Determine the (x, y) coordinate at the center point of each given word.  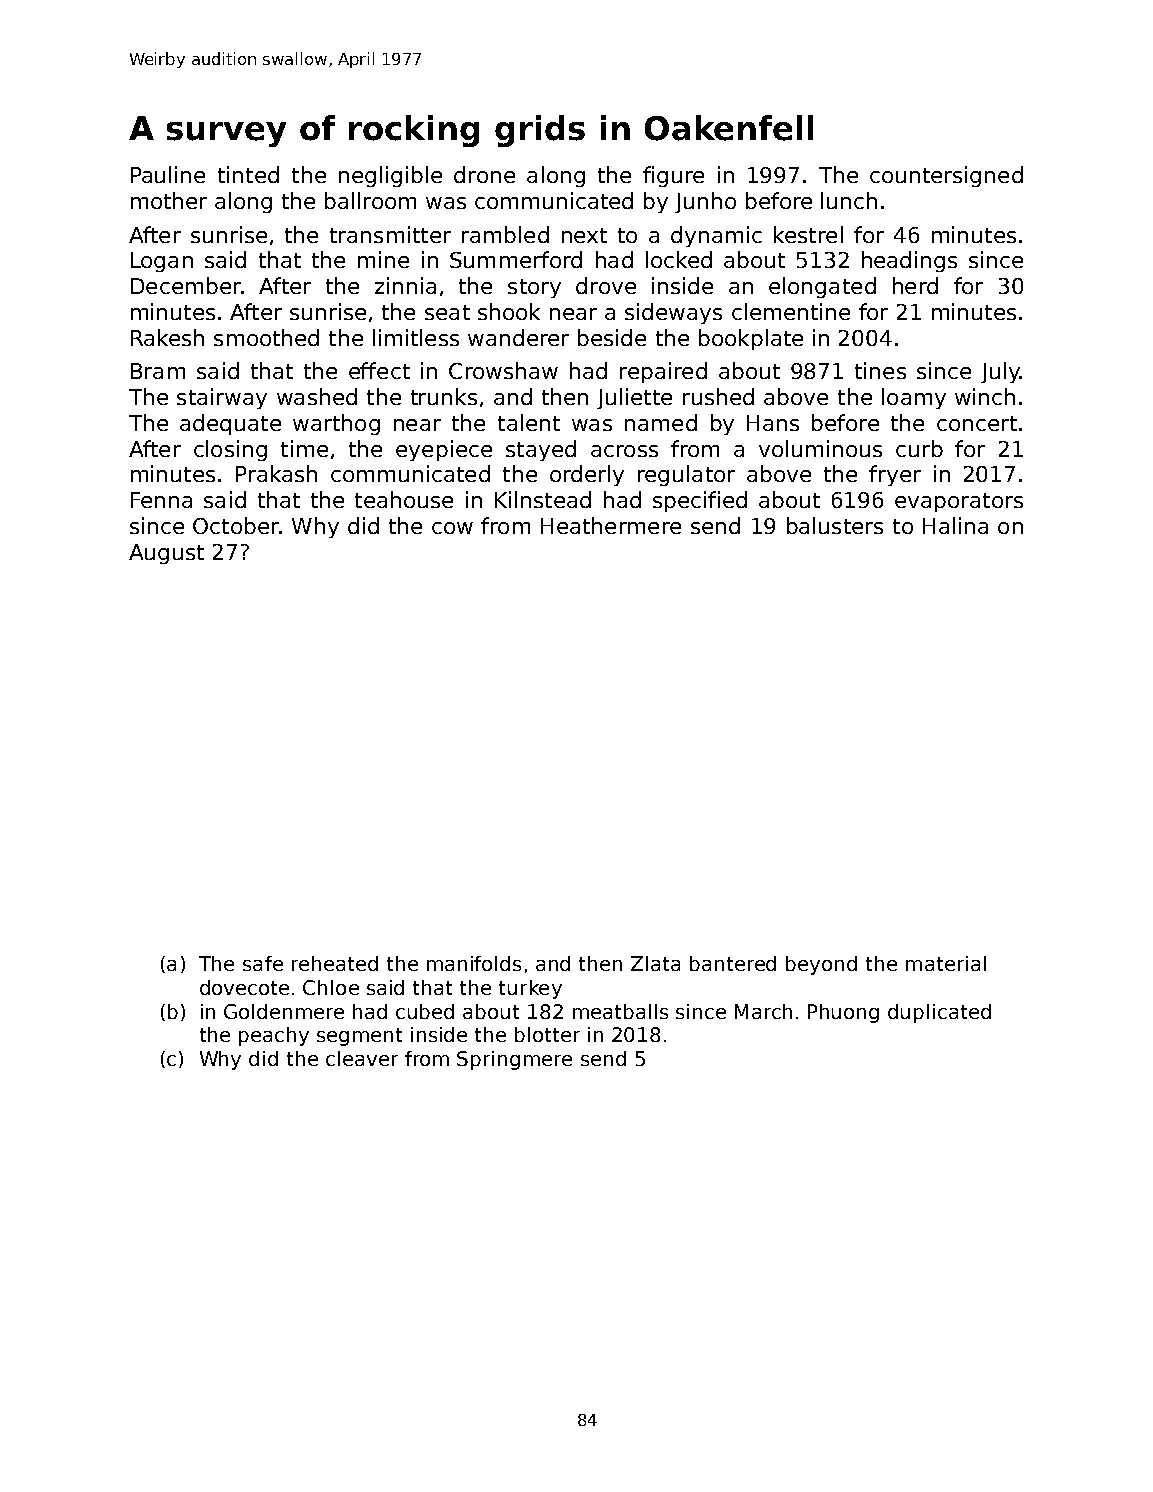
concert (977, 423)
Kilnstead (543, 499)
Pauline (168, 174)
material (946, 963)
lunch (849, 200)
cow (452, 528)
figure (673, 176)
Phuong (843, 1013)
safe (263, 963)
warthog (336, 424)
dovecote (244, 987)
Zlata (655, 963)
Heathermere (611, 525)
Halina (955, 525)
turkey (530, 989)
